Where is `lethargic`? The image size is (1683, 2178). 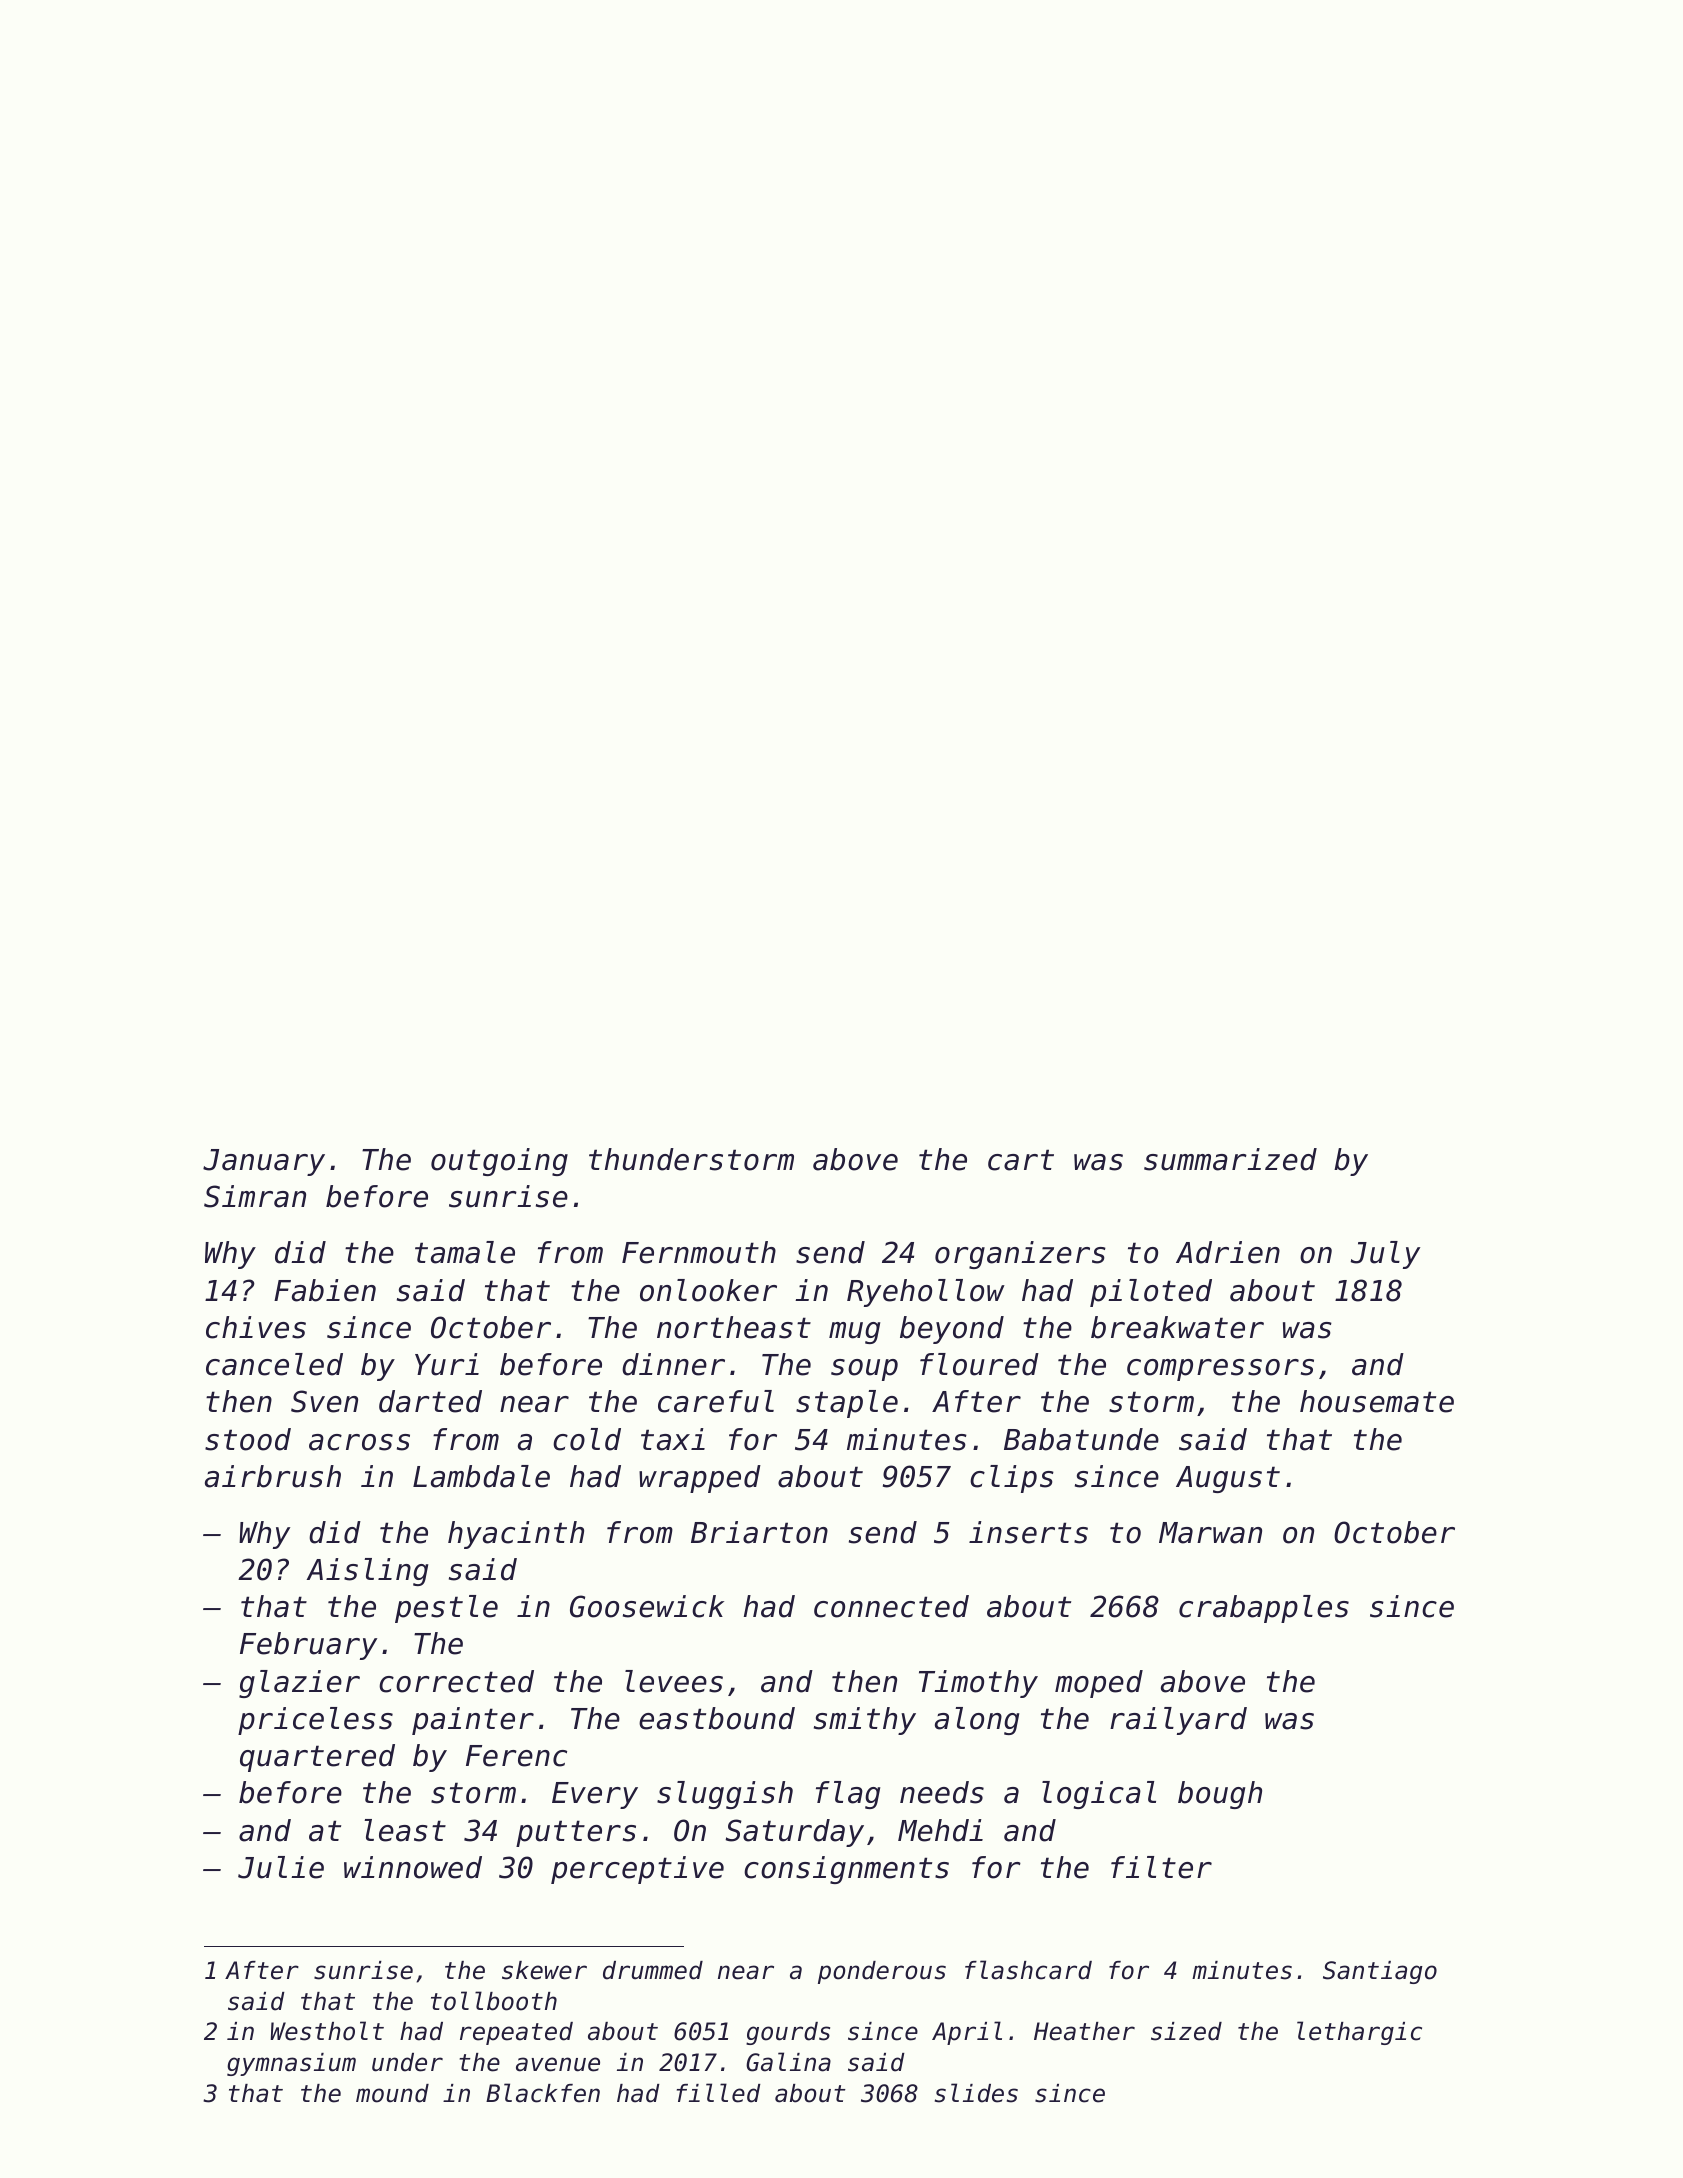 lethargic is located at coordinates (1359, 2033).
